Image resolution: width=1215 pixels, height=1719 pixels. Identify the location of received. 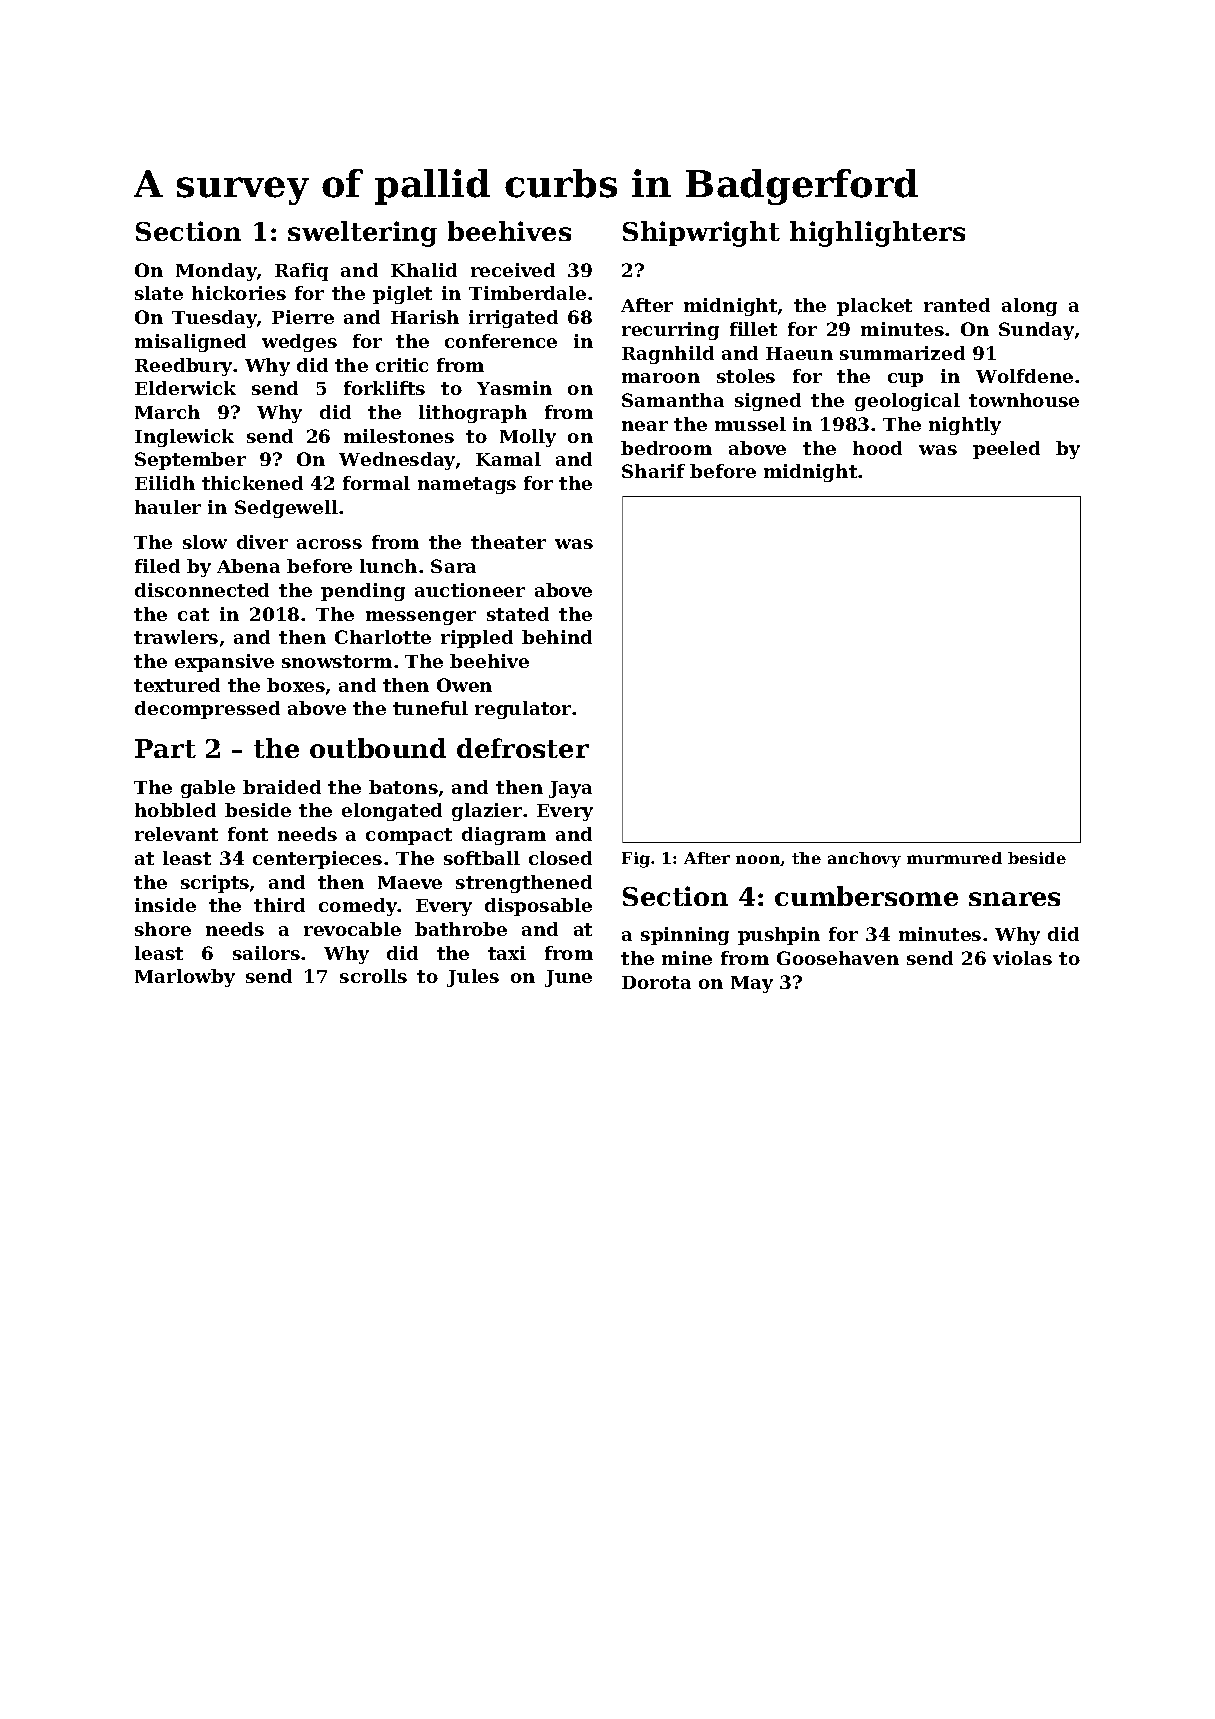
(513, 270).
